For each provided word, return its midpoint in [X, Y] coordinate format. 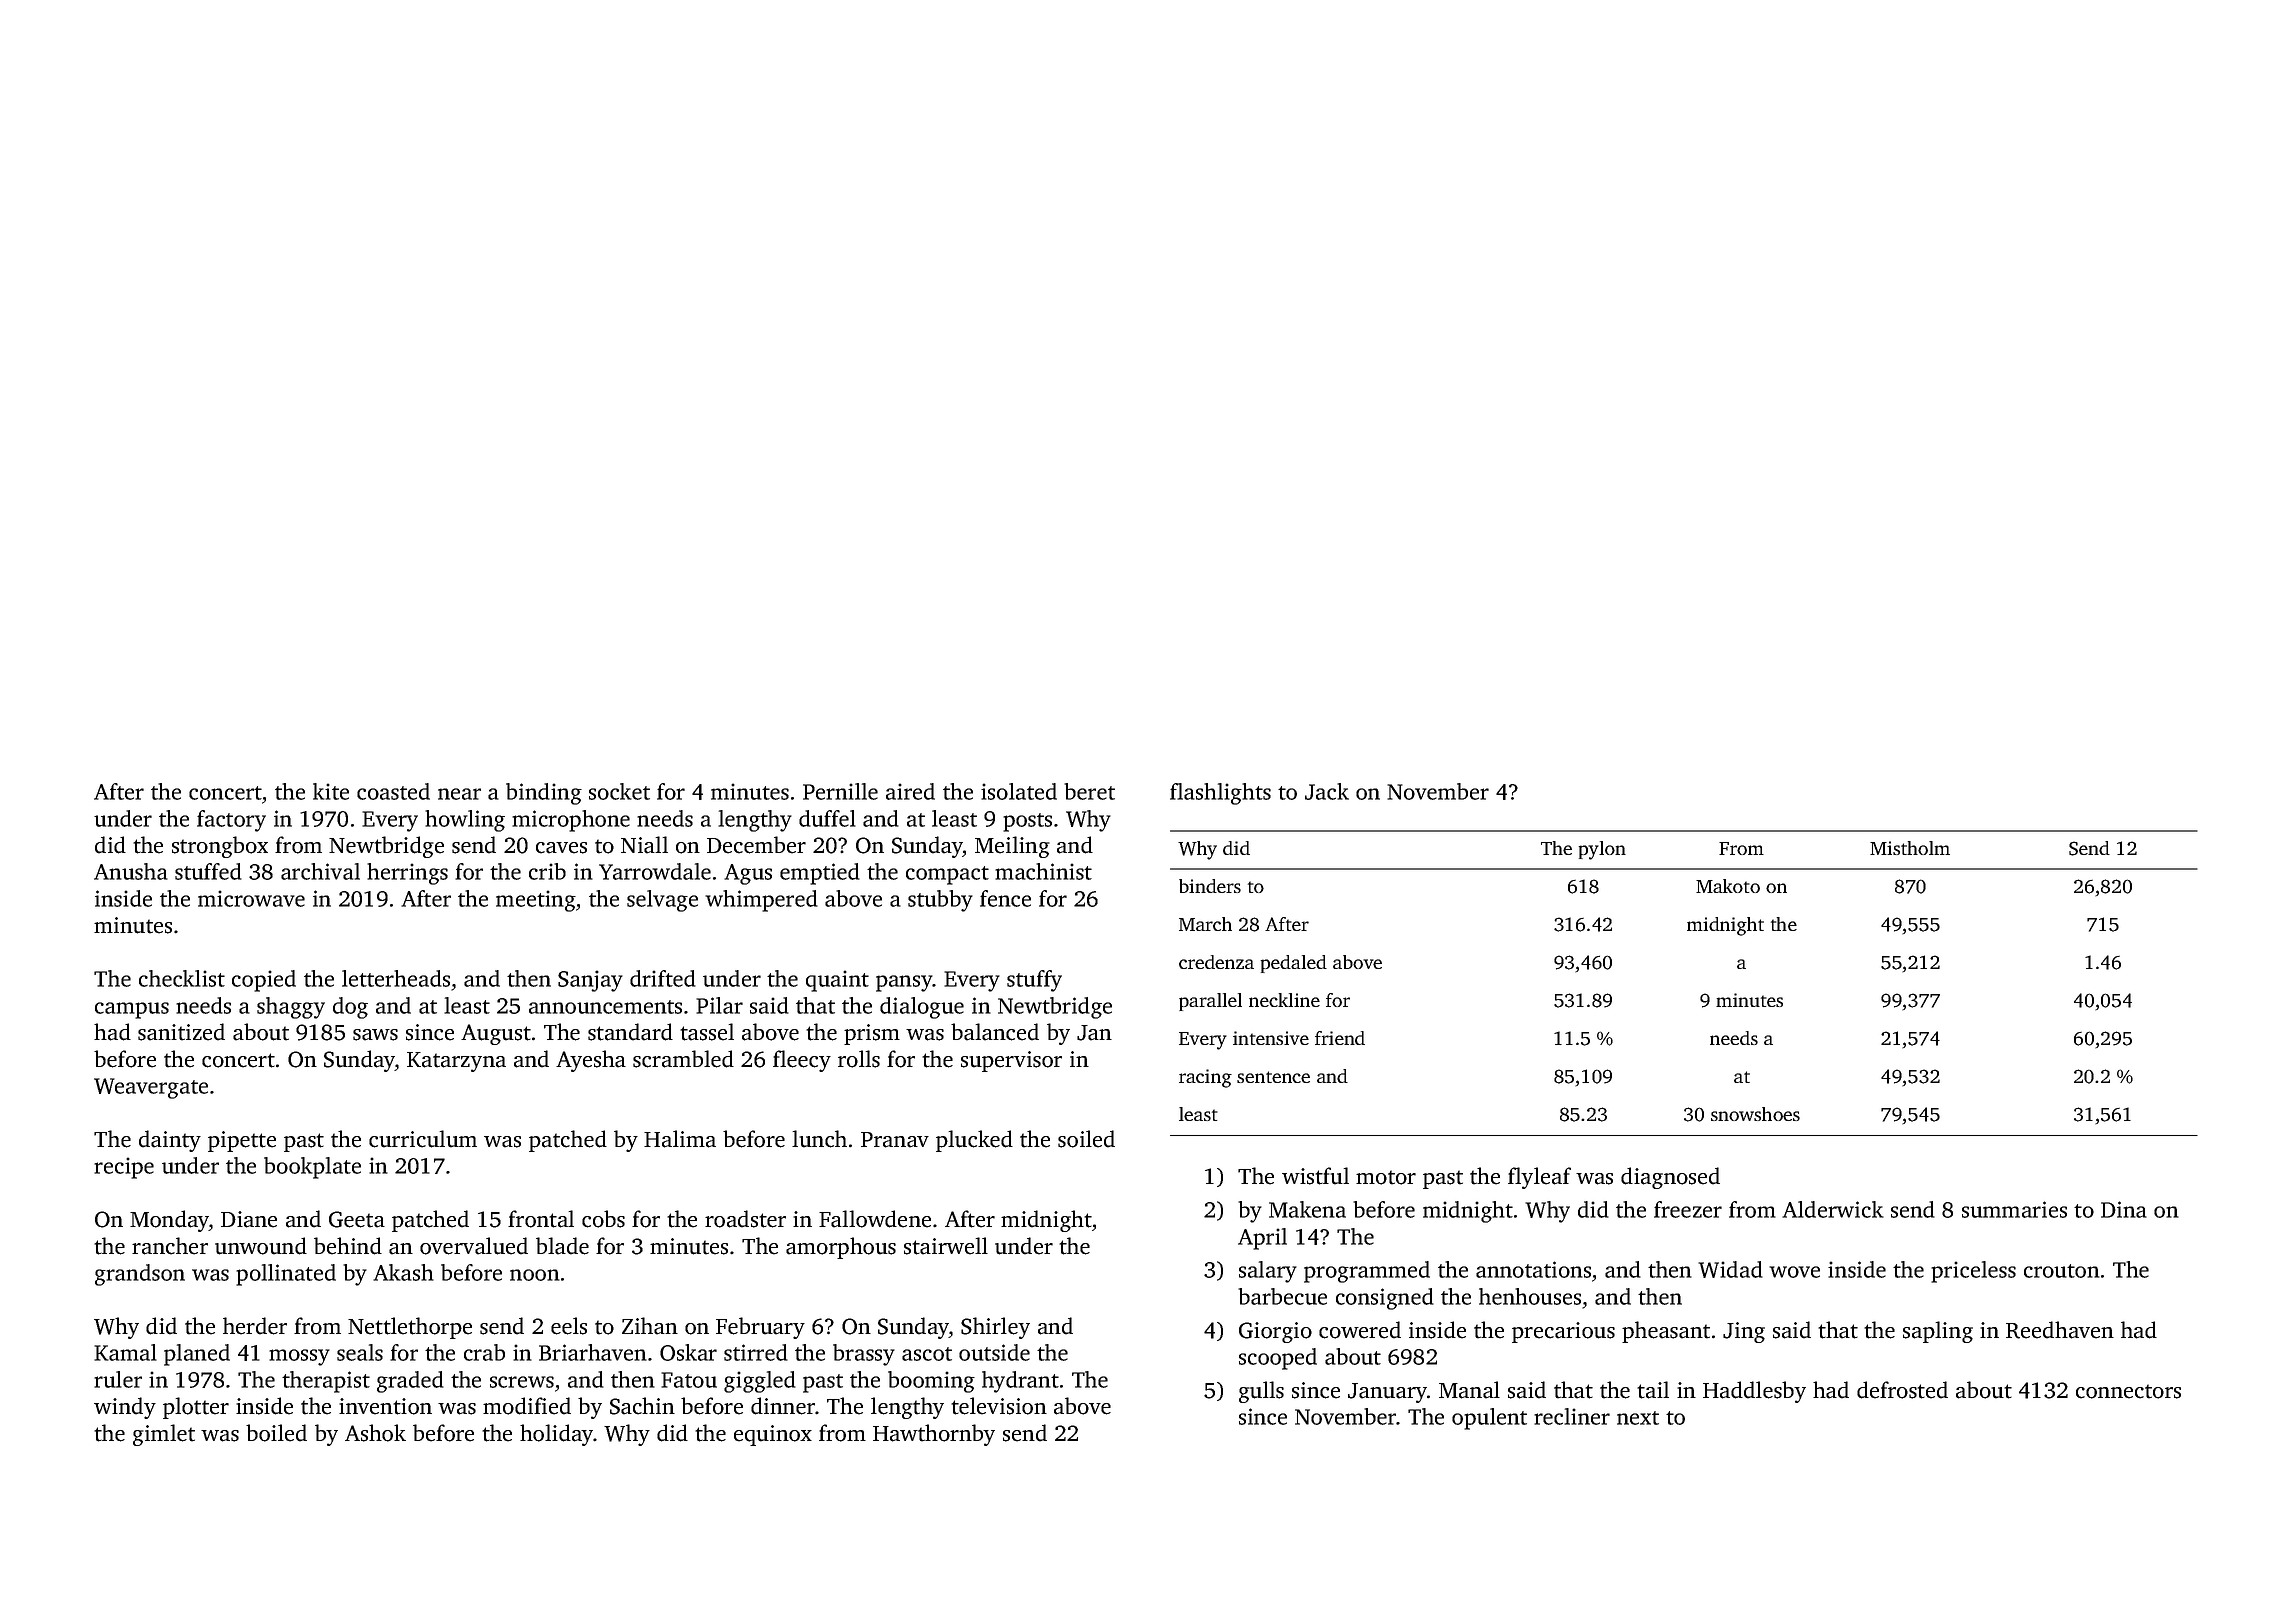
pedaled [1293, 964]
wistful [1315, 1176]
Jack [1327, 791]
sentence [1273, 1077]
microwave [251, 898]
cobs [603, 1219]
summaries [2014, 1209]
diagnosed [1670, 1178]
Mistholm [1910, 848]
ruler [118, 1379]
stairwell [946, 1246]
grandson [140, 1275]
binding [544, 794]
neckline [1284, 1000]
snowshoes [1755, 1114]
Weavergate [151, 1088]
